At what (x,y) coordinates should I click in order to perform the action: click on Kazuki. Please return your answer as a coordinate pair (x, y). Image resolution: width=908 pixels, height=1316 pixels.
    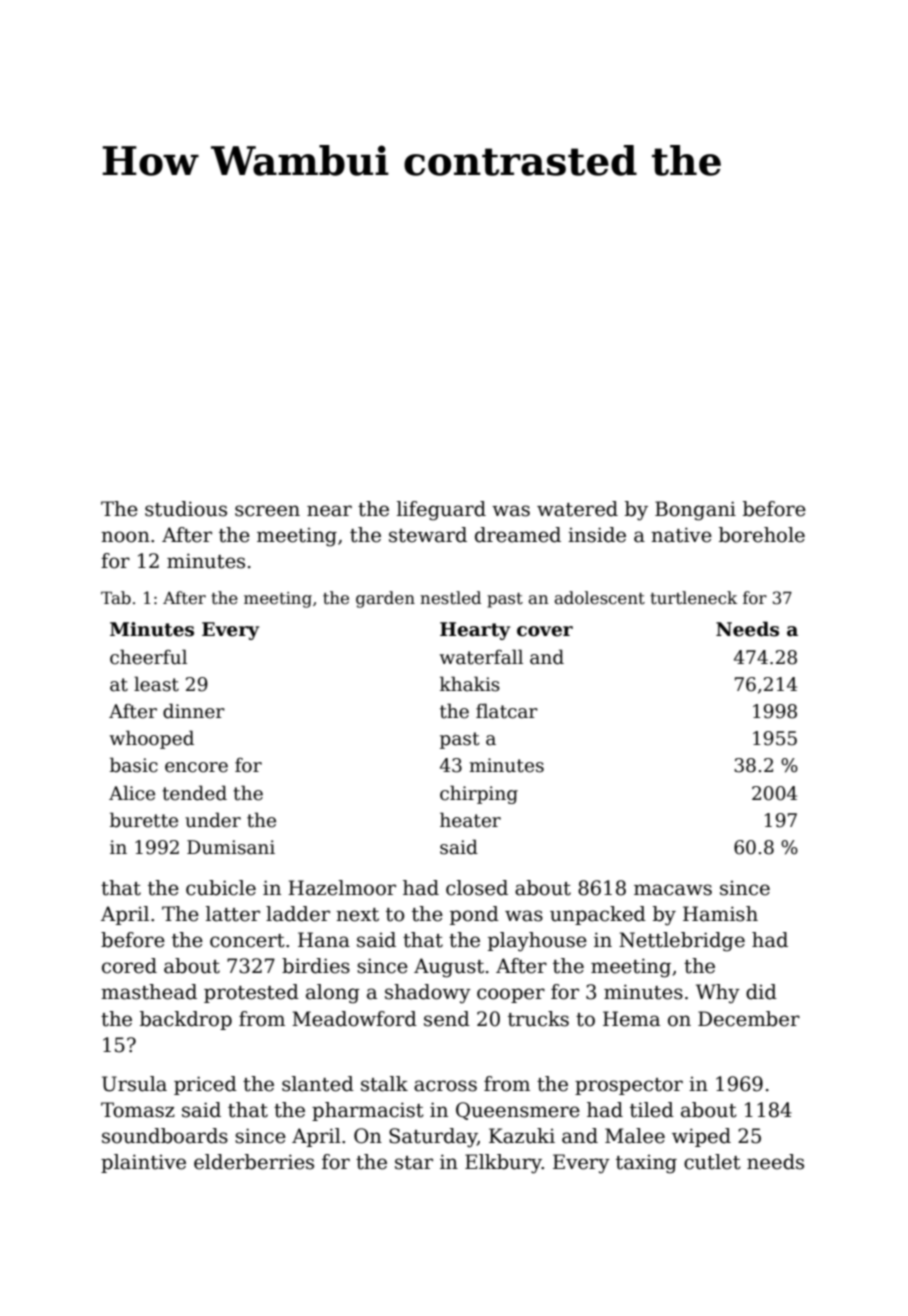
    Looking at the image, I should click on (522, 1136).
